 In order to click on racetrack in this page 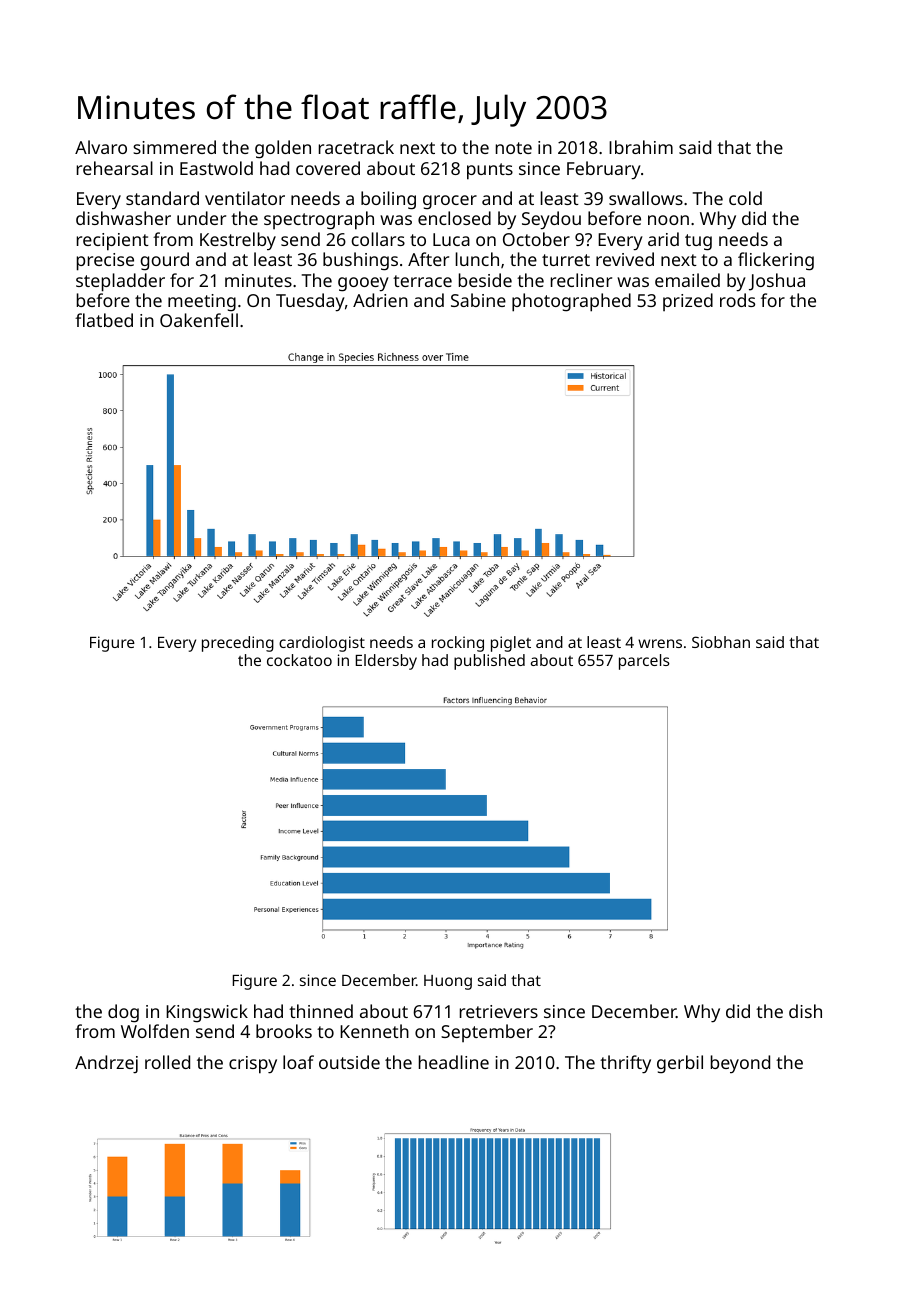, I will do `click(356, 147)`.
